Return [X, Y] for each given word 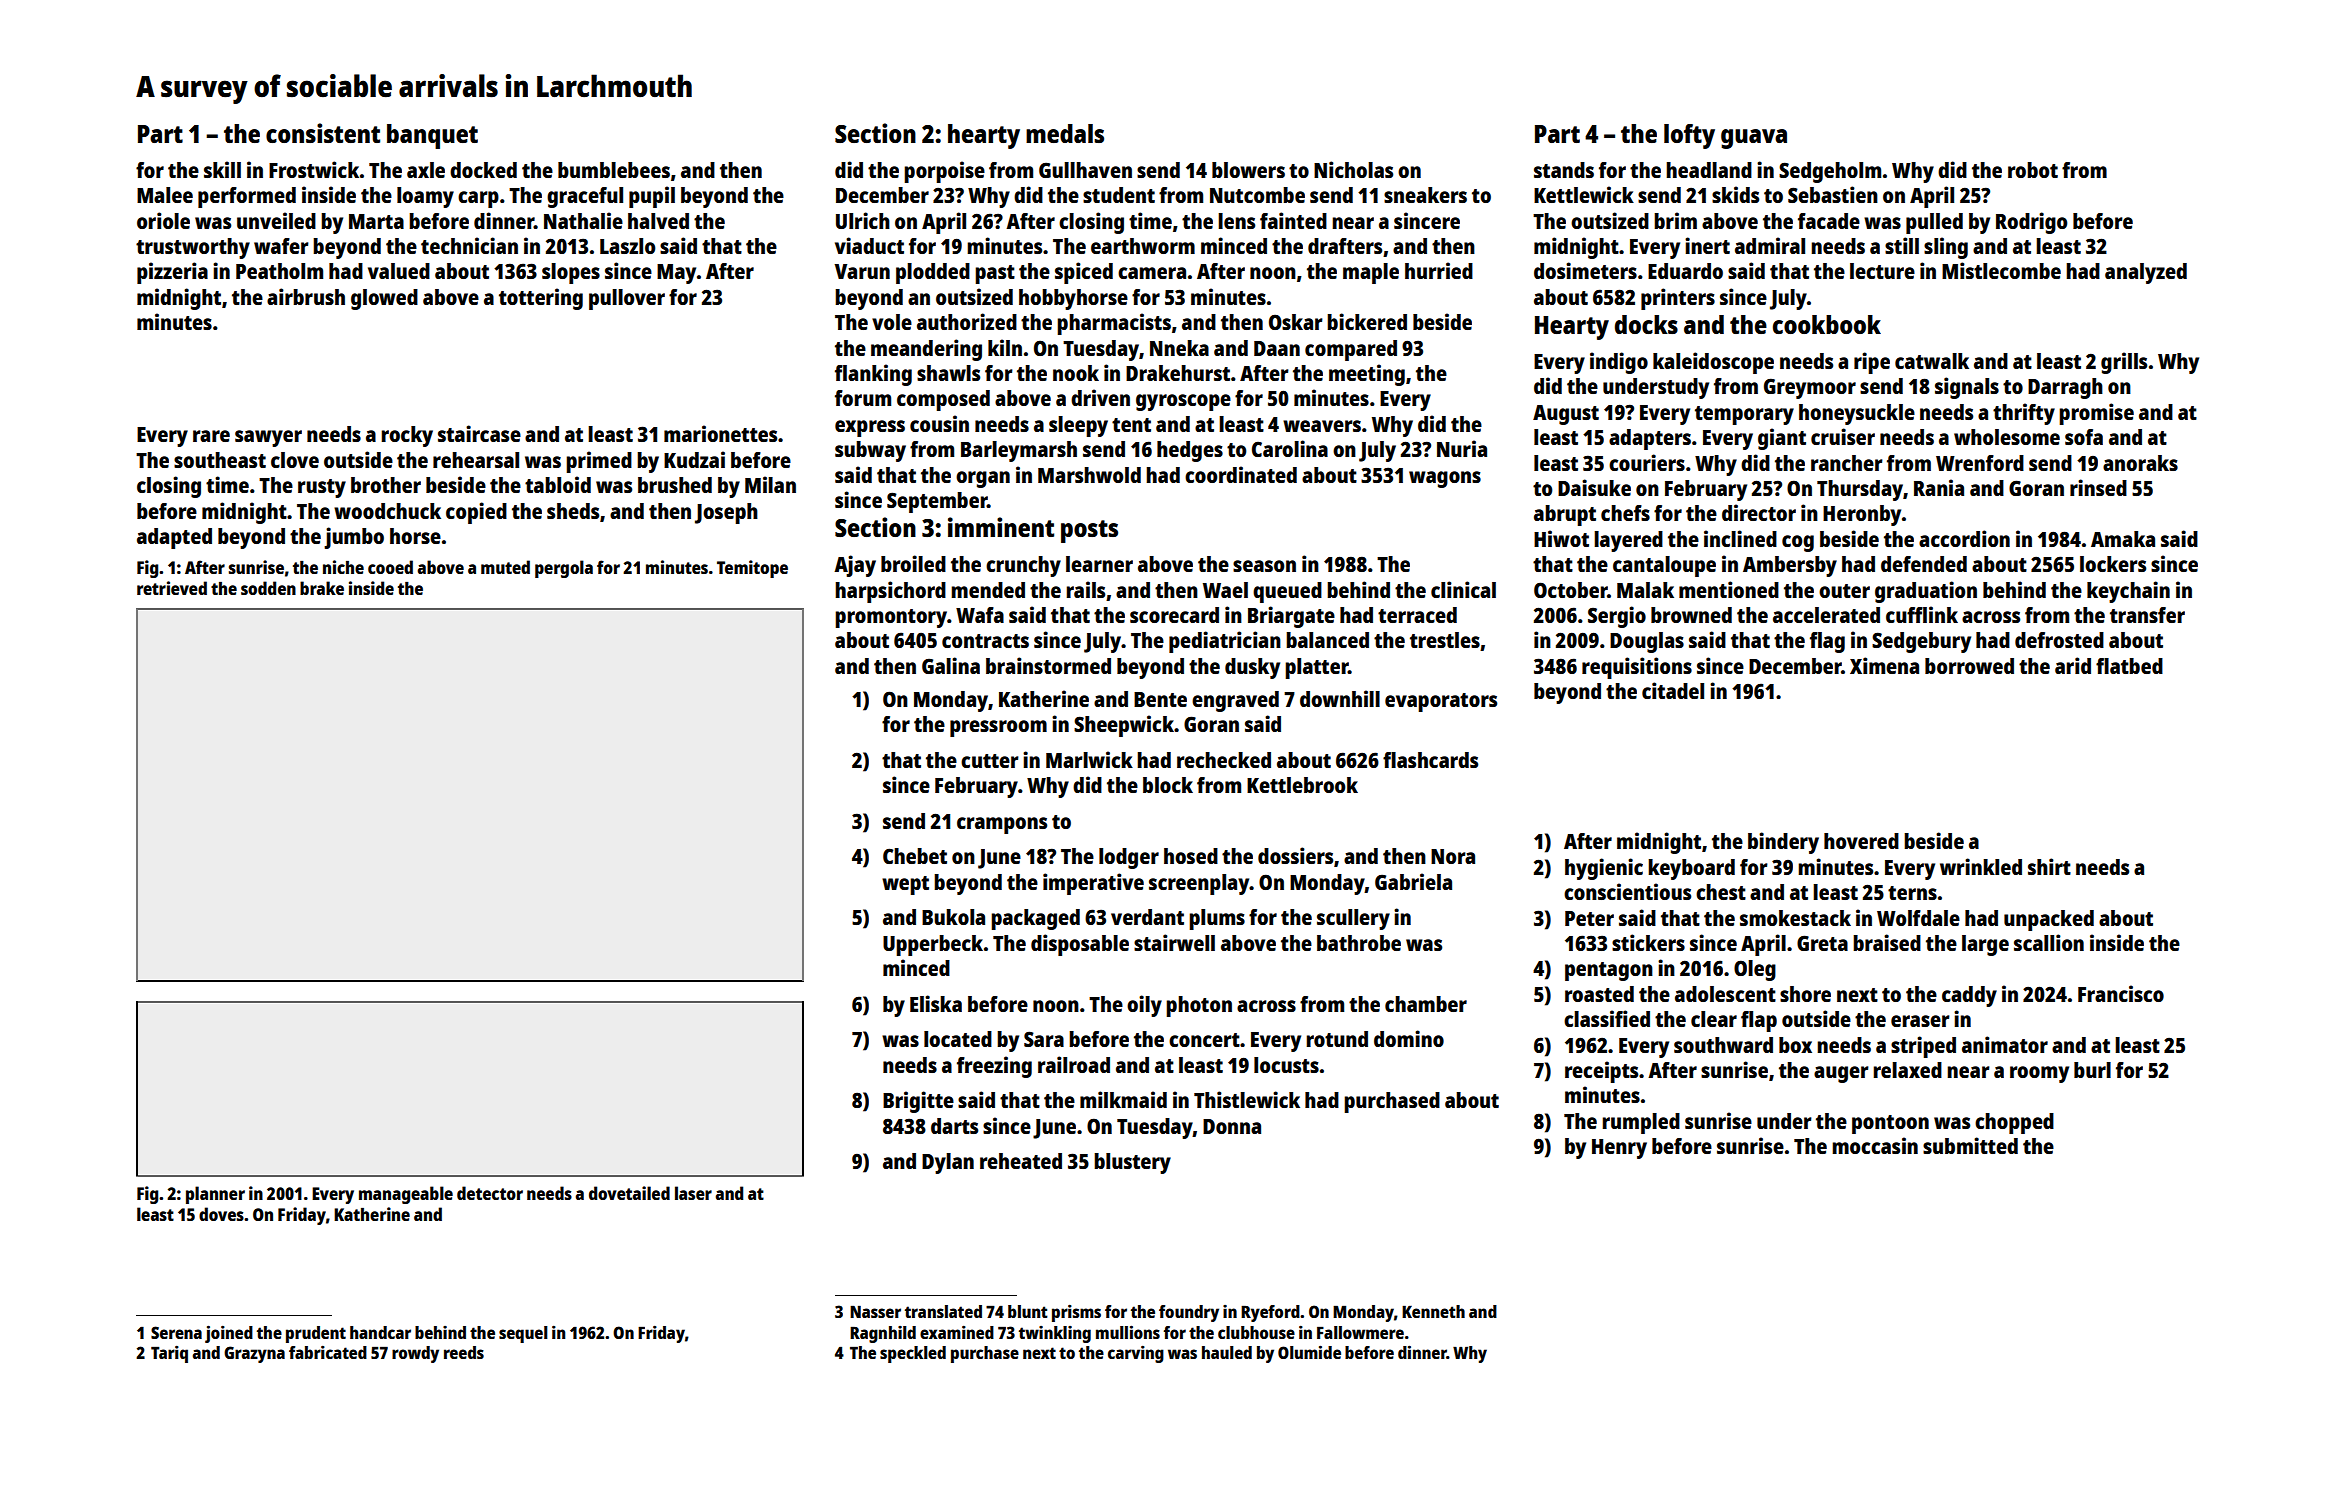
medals [1065, 133]
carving [1136, 1354]
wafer [281, 246]
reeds [464, 1352]
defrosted [2059, 640]
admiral [1770, 245]
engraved [1235, 701]
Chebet [915, 856]
